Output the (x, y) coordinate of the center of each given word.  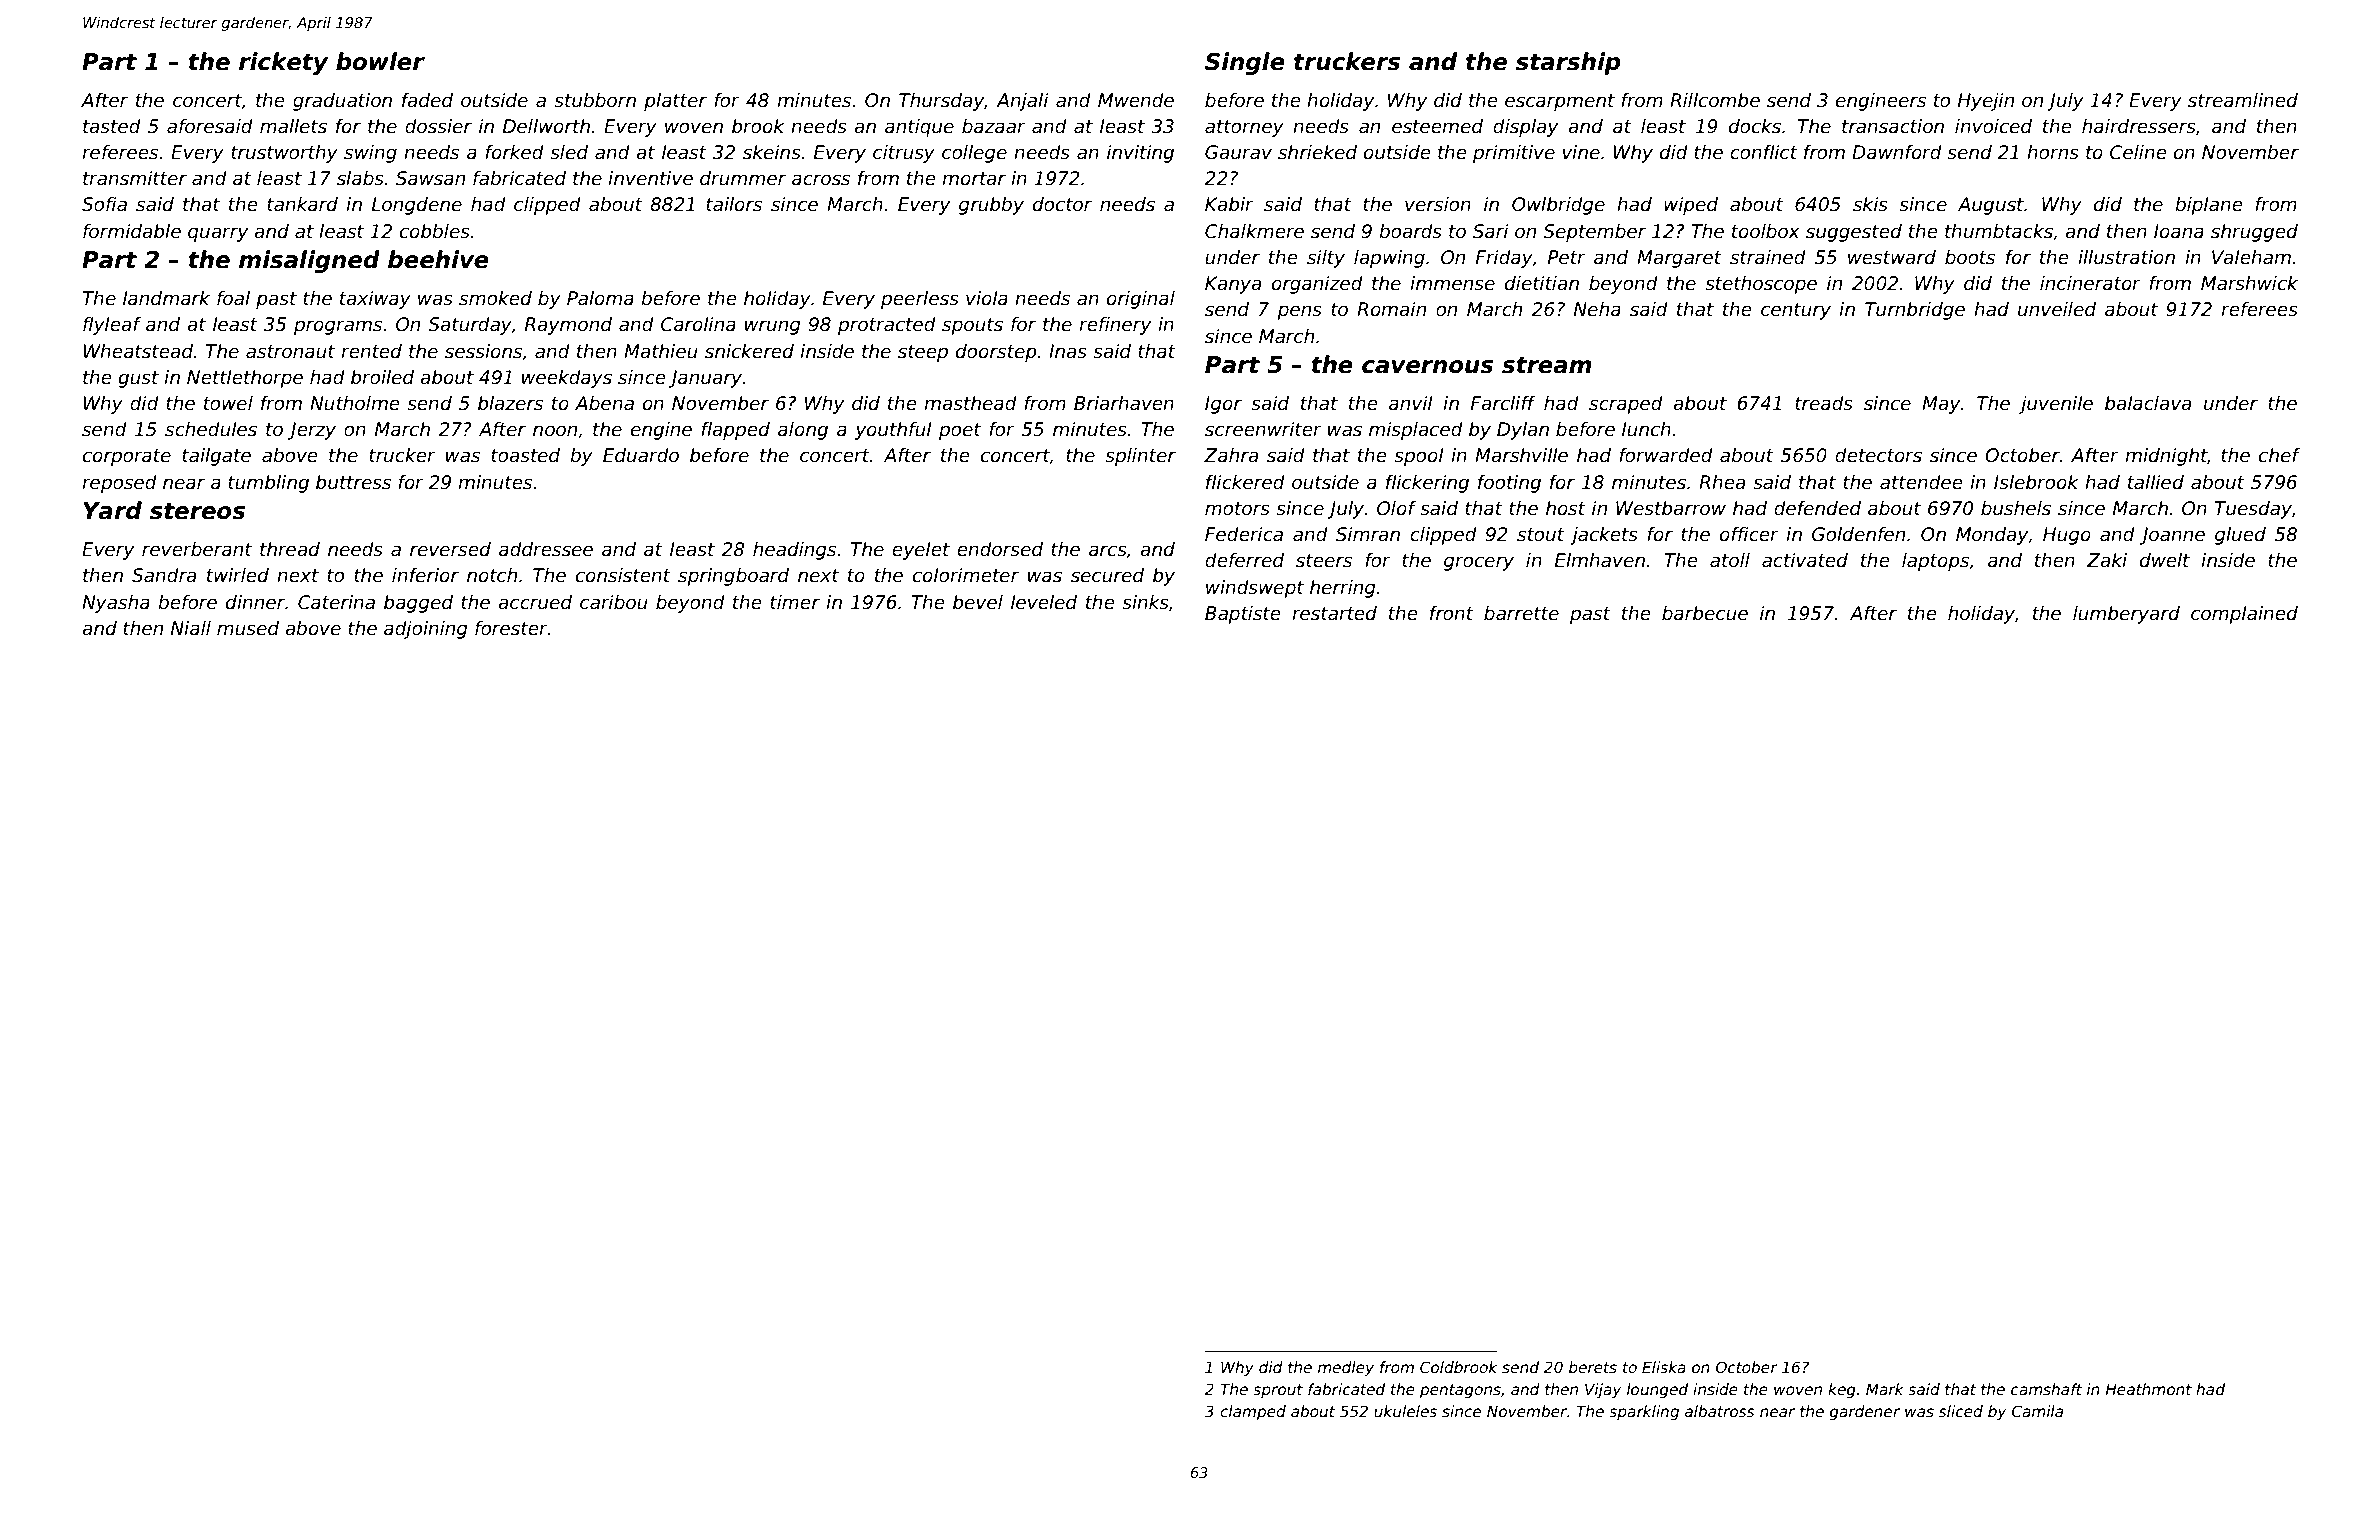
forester (511, 628)
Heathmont (2148, 1389)
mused (248, 628)
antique (919, 128)
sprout (1278, 1391)
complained (2244, 615)
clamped (1253, 1412)
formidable (132, 231)
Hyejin (1986, 102)
